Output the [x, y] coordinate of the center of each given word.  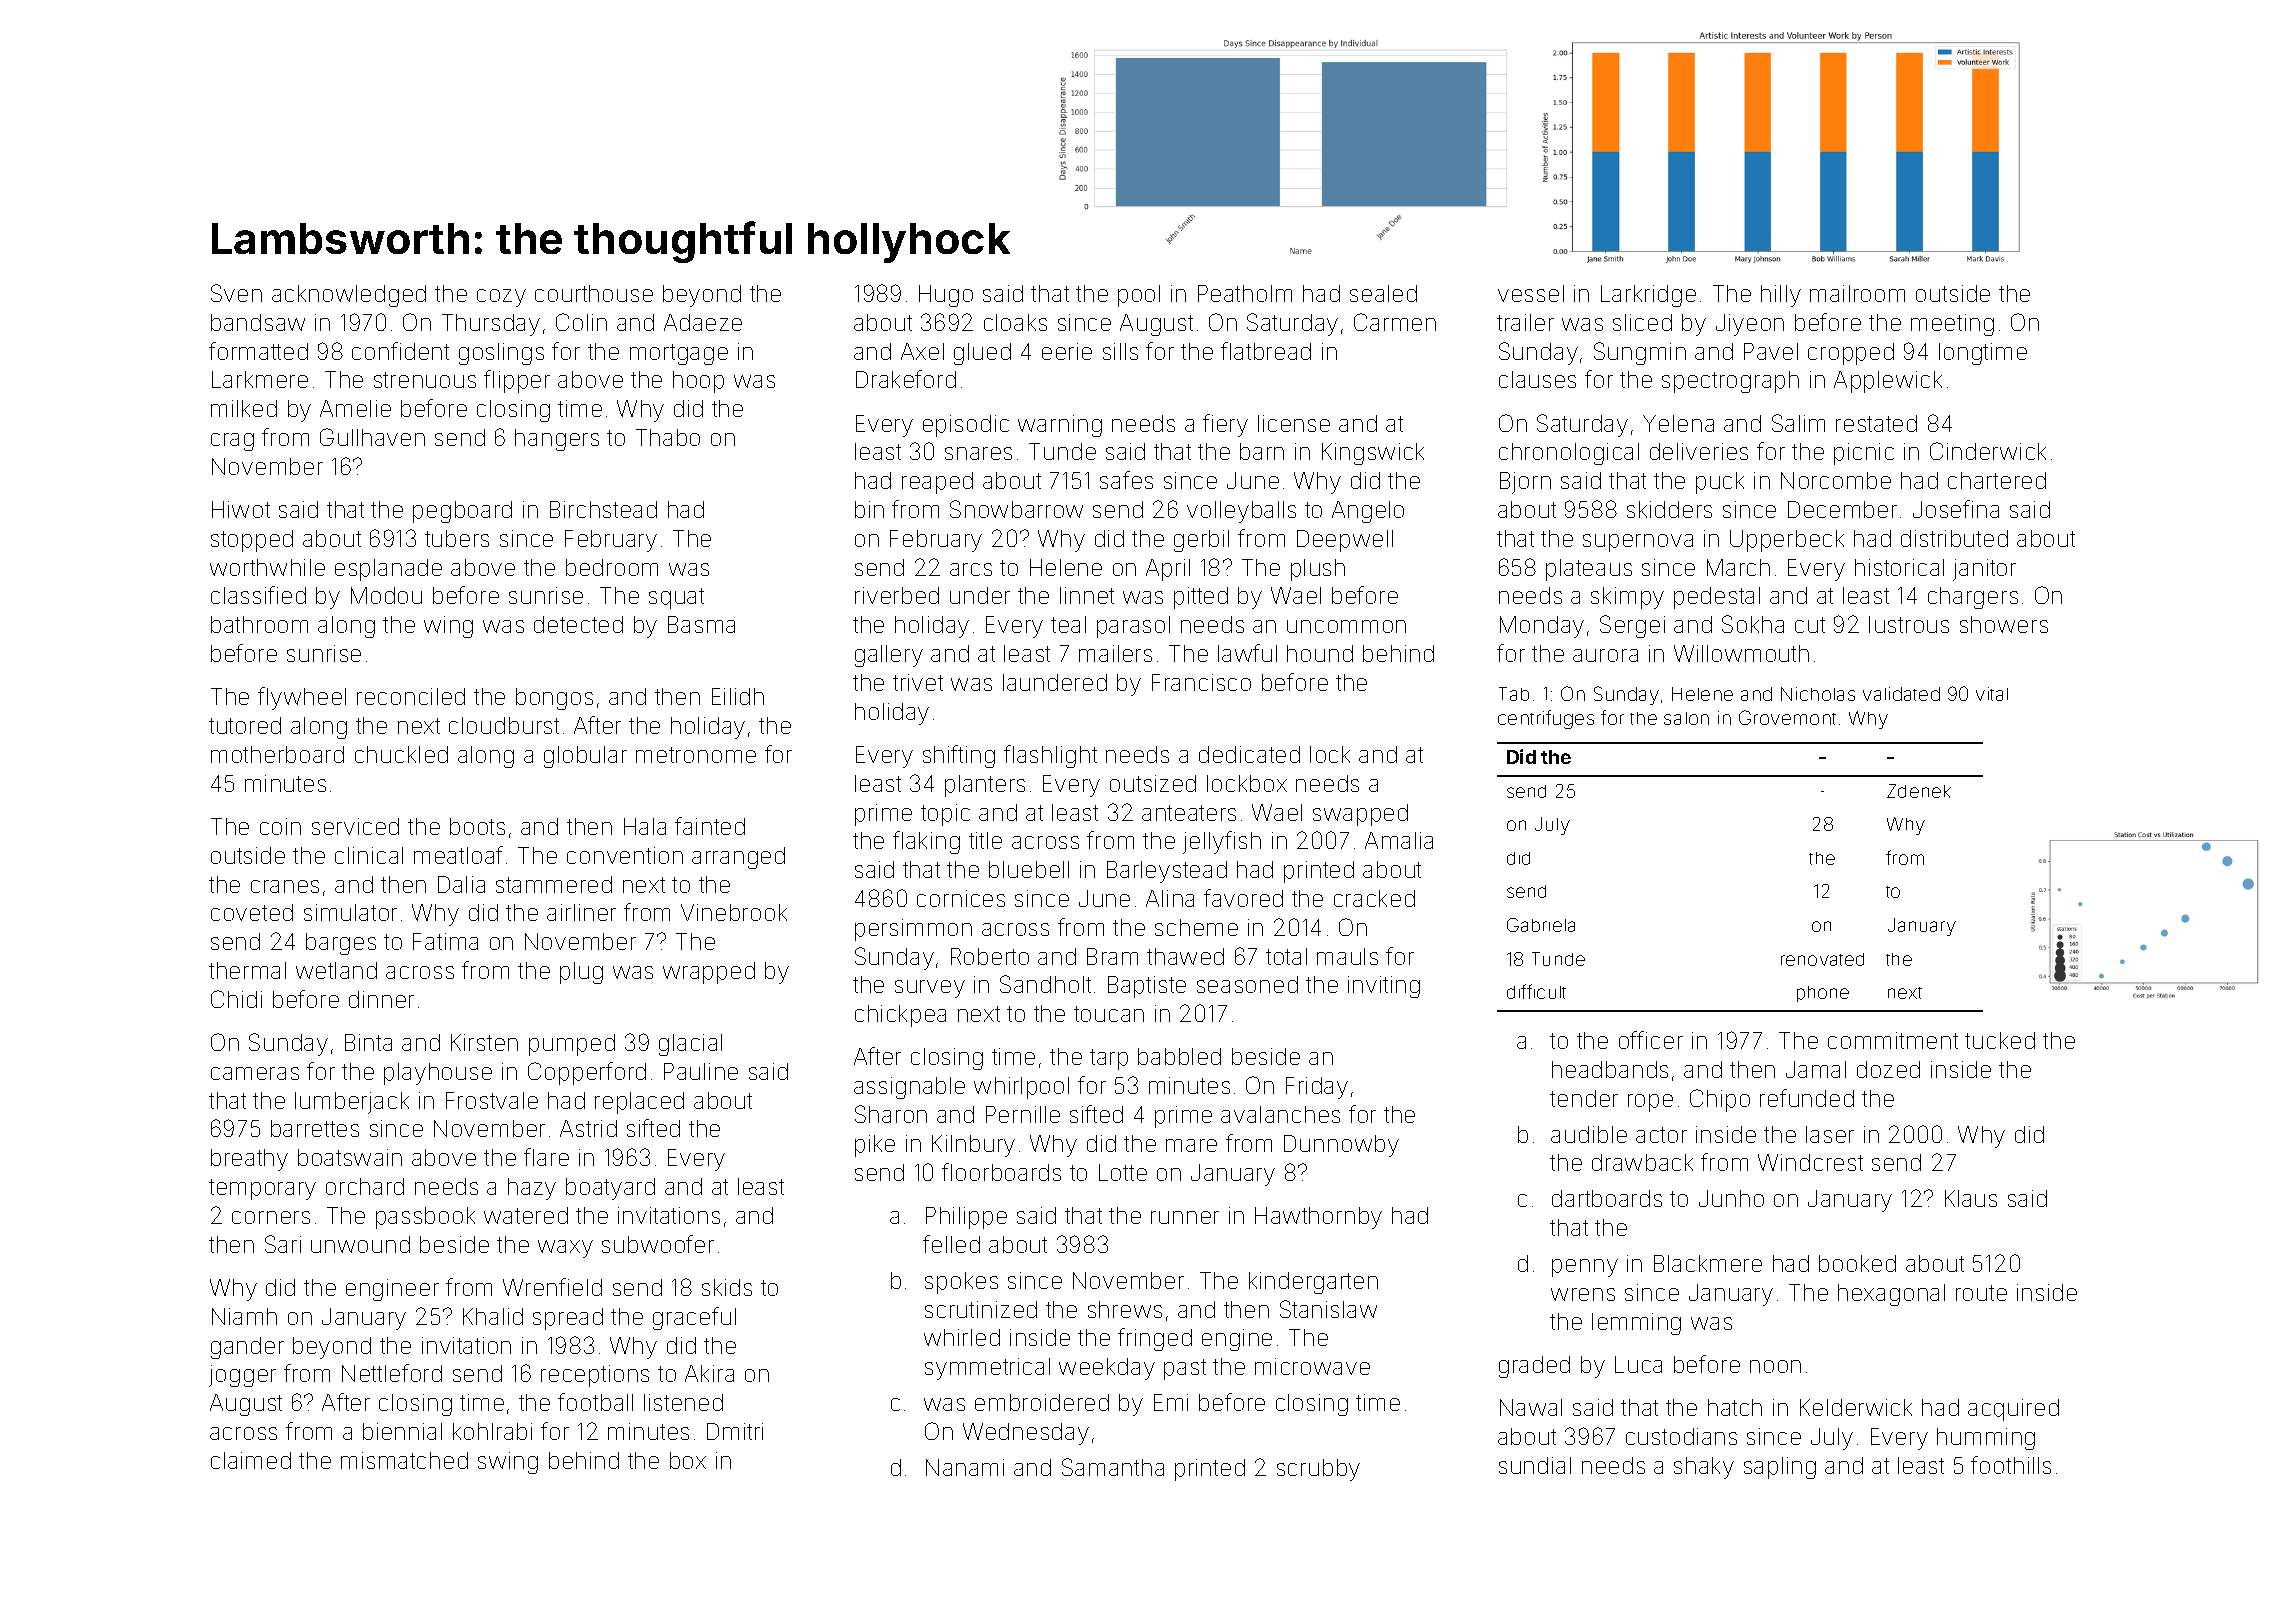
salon [1686, 718]
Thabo [668, 437]
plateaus [1589, 570]
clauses [1537, 379]
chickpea [900, 1016]
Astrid [588, 1128]
